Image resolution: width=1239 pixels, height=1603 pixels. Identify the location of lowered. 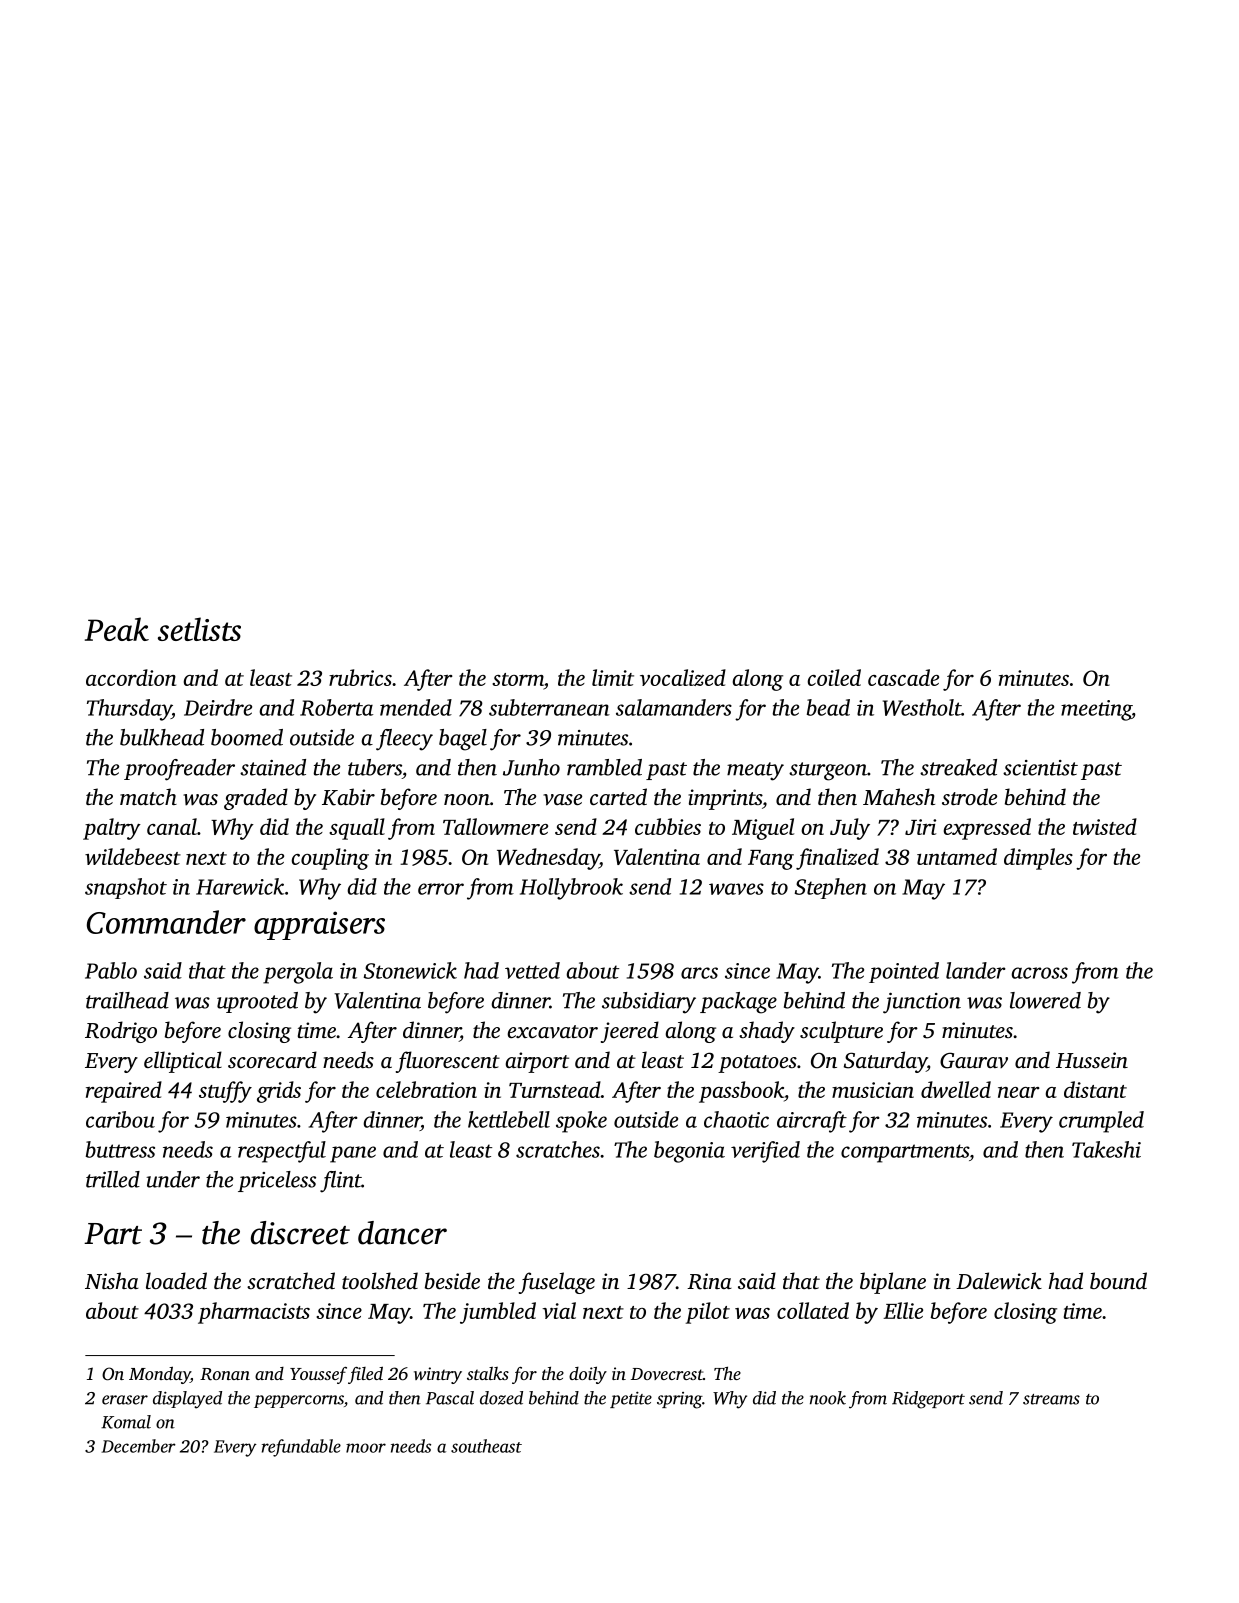
(1045, 1000).
